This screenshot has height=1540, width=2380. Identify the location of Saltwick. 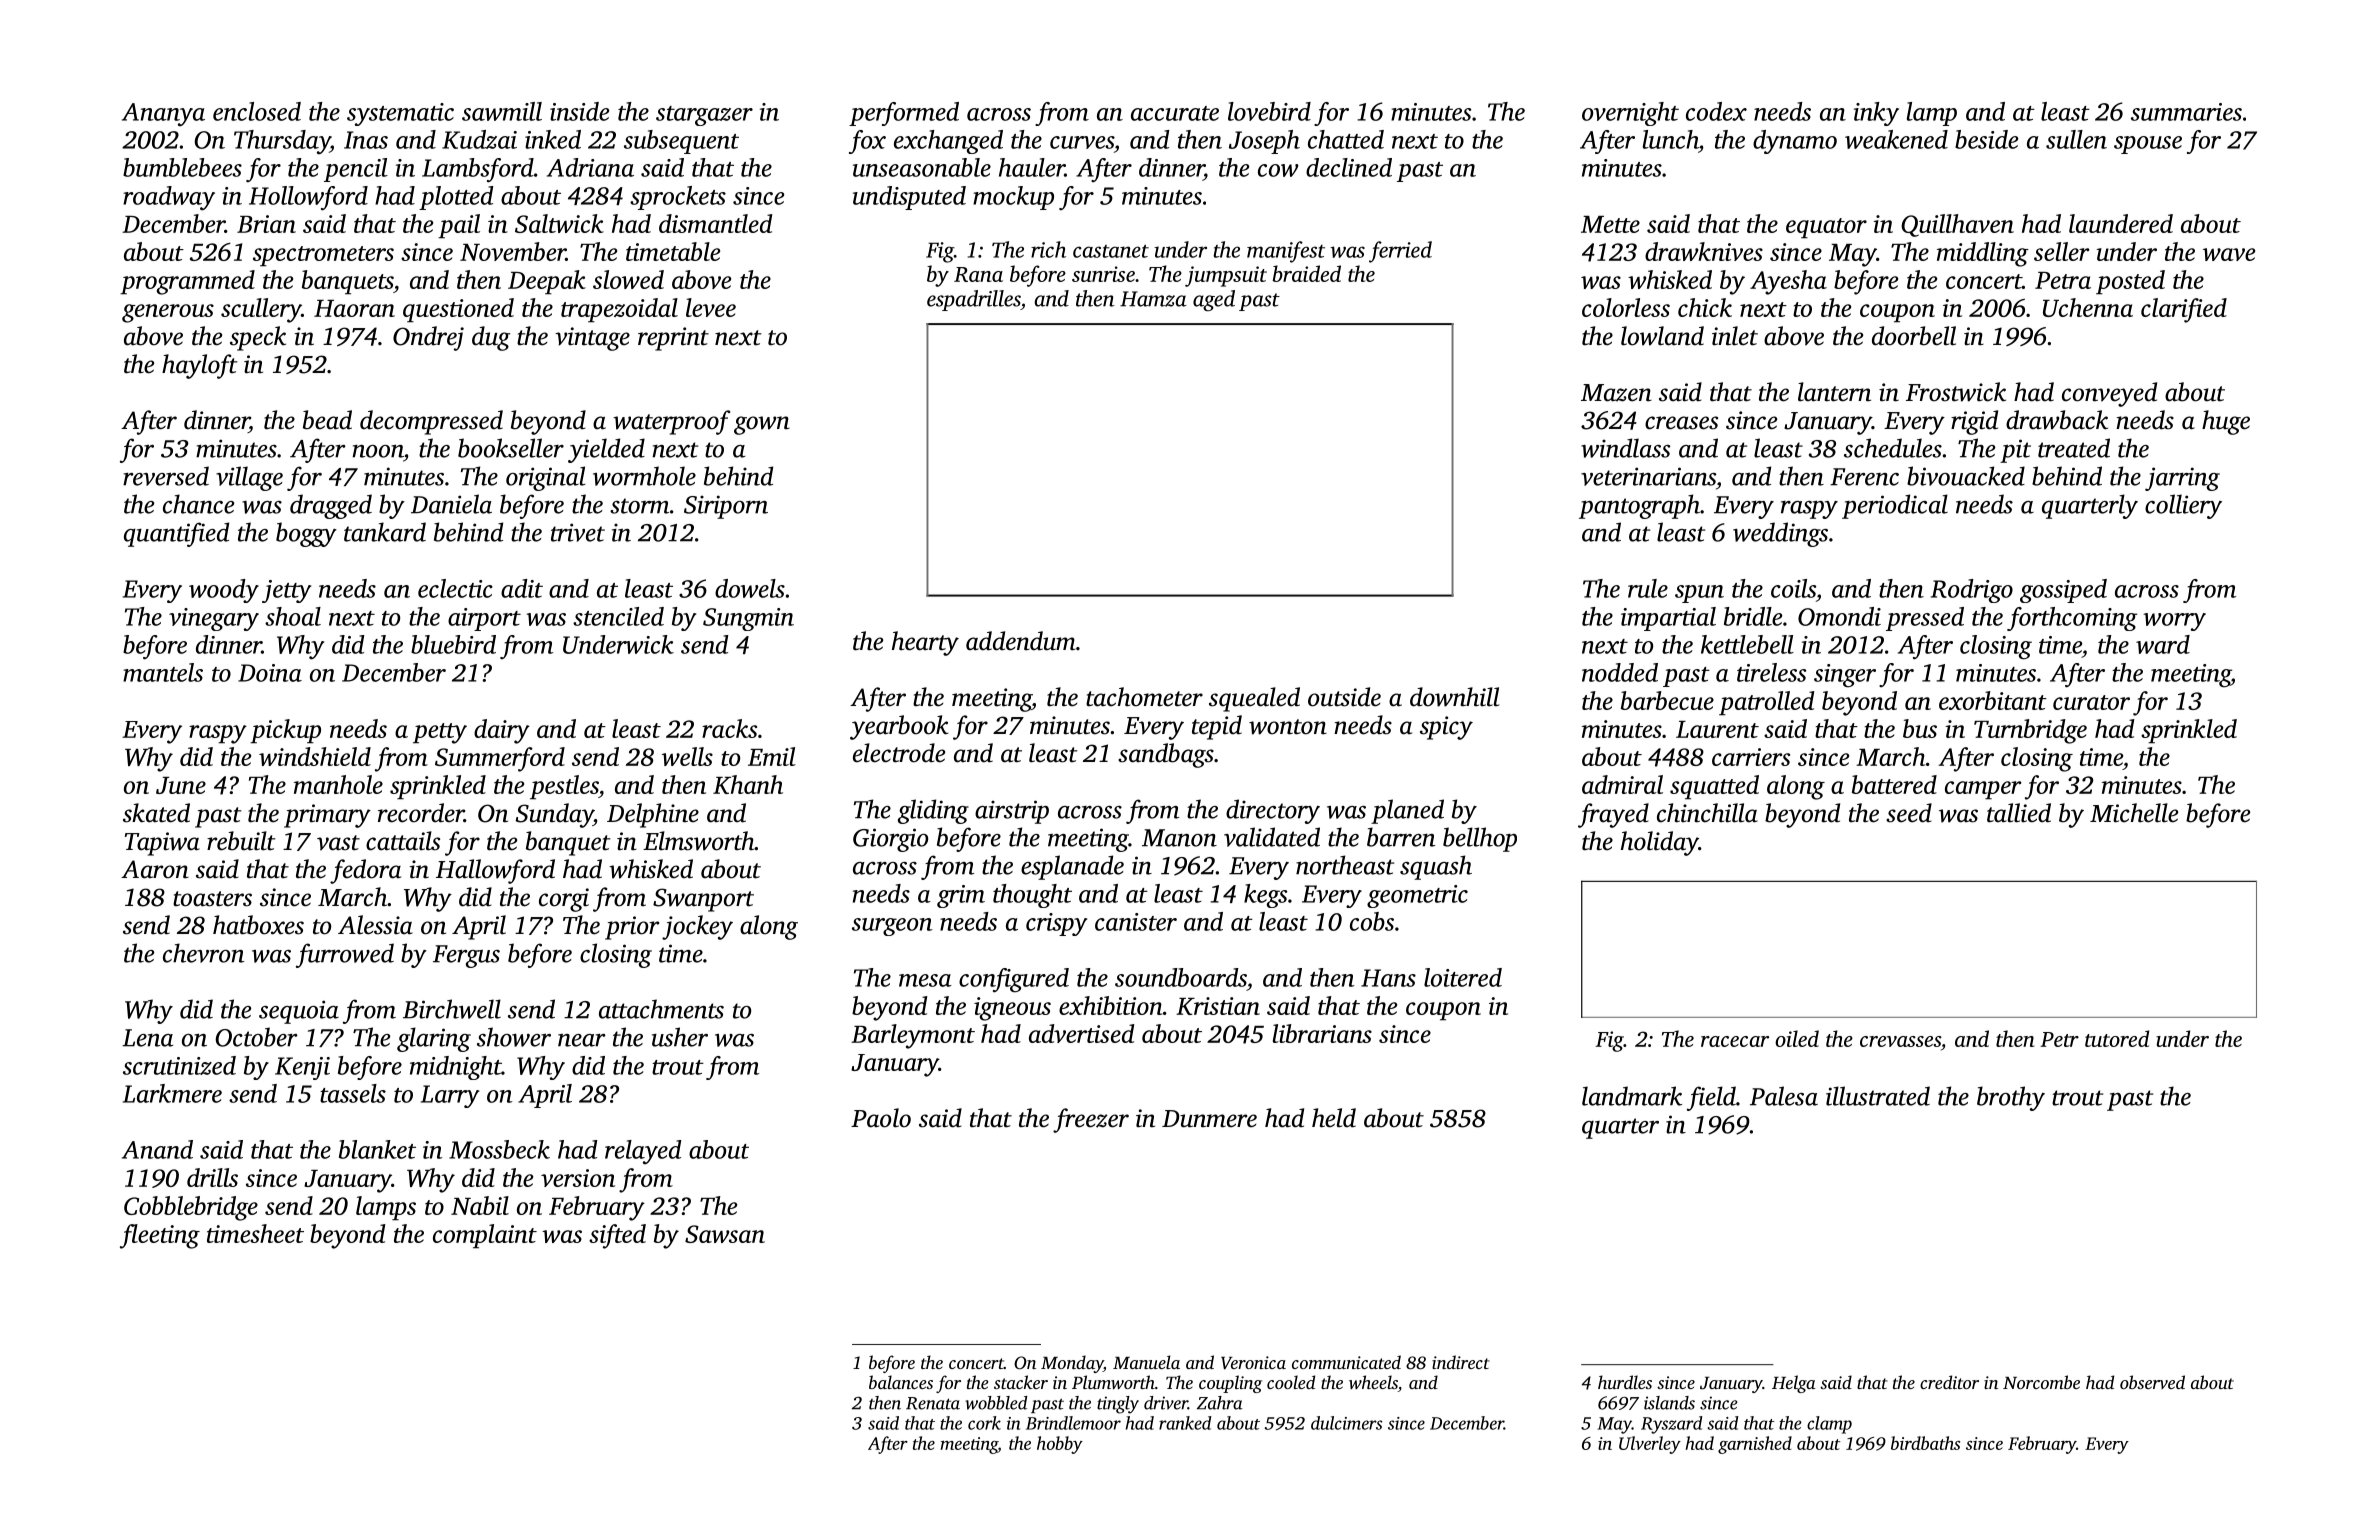
(559, 223).
